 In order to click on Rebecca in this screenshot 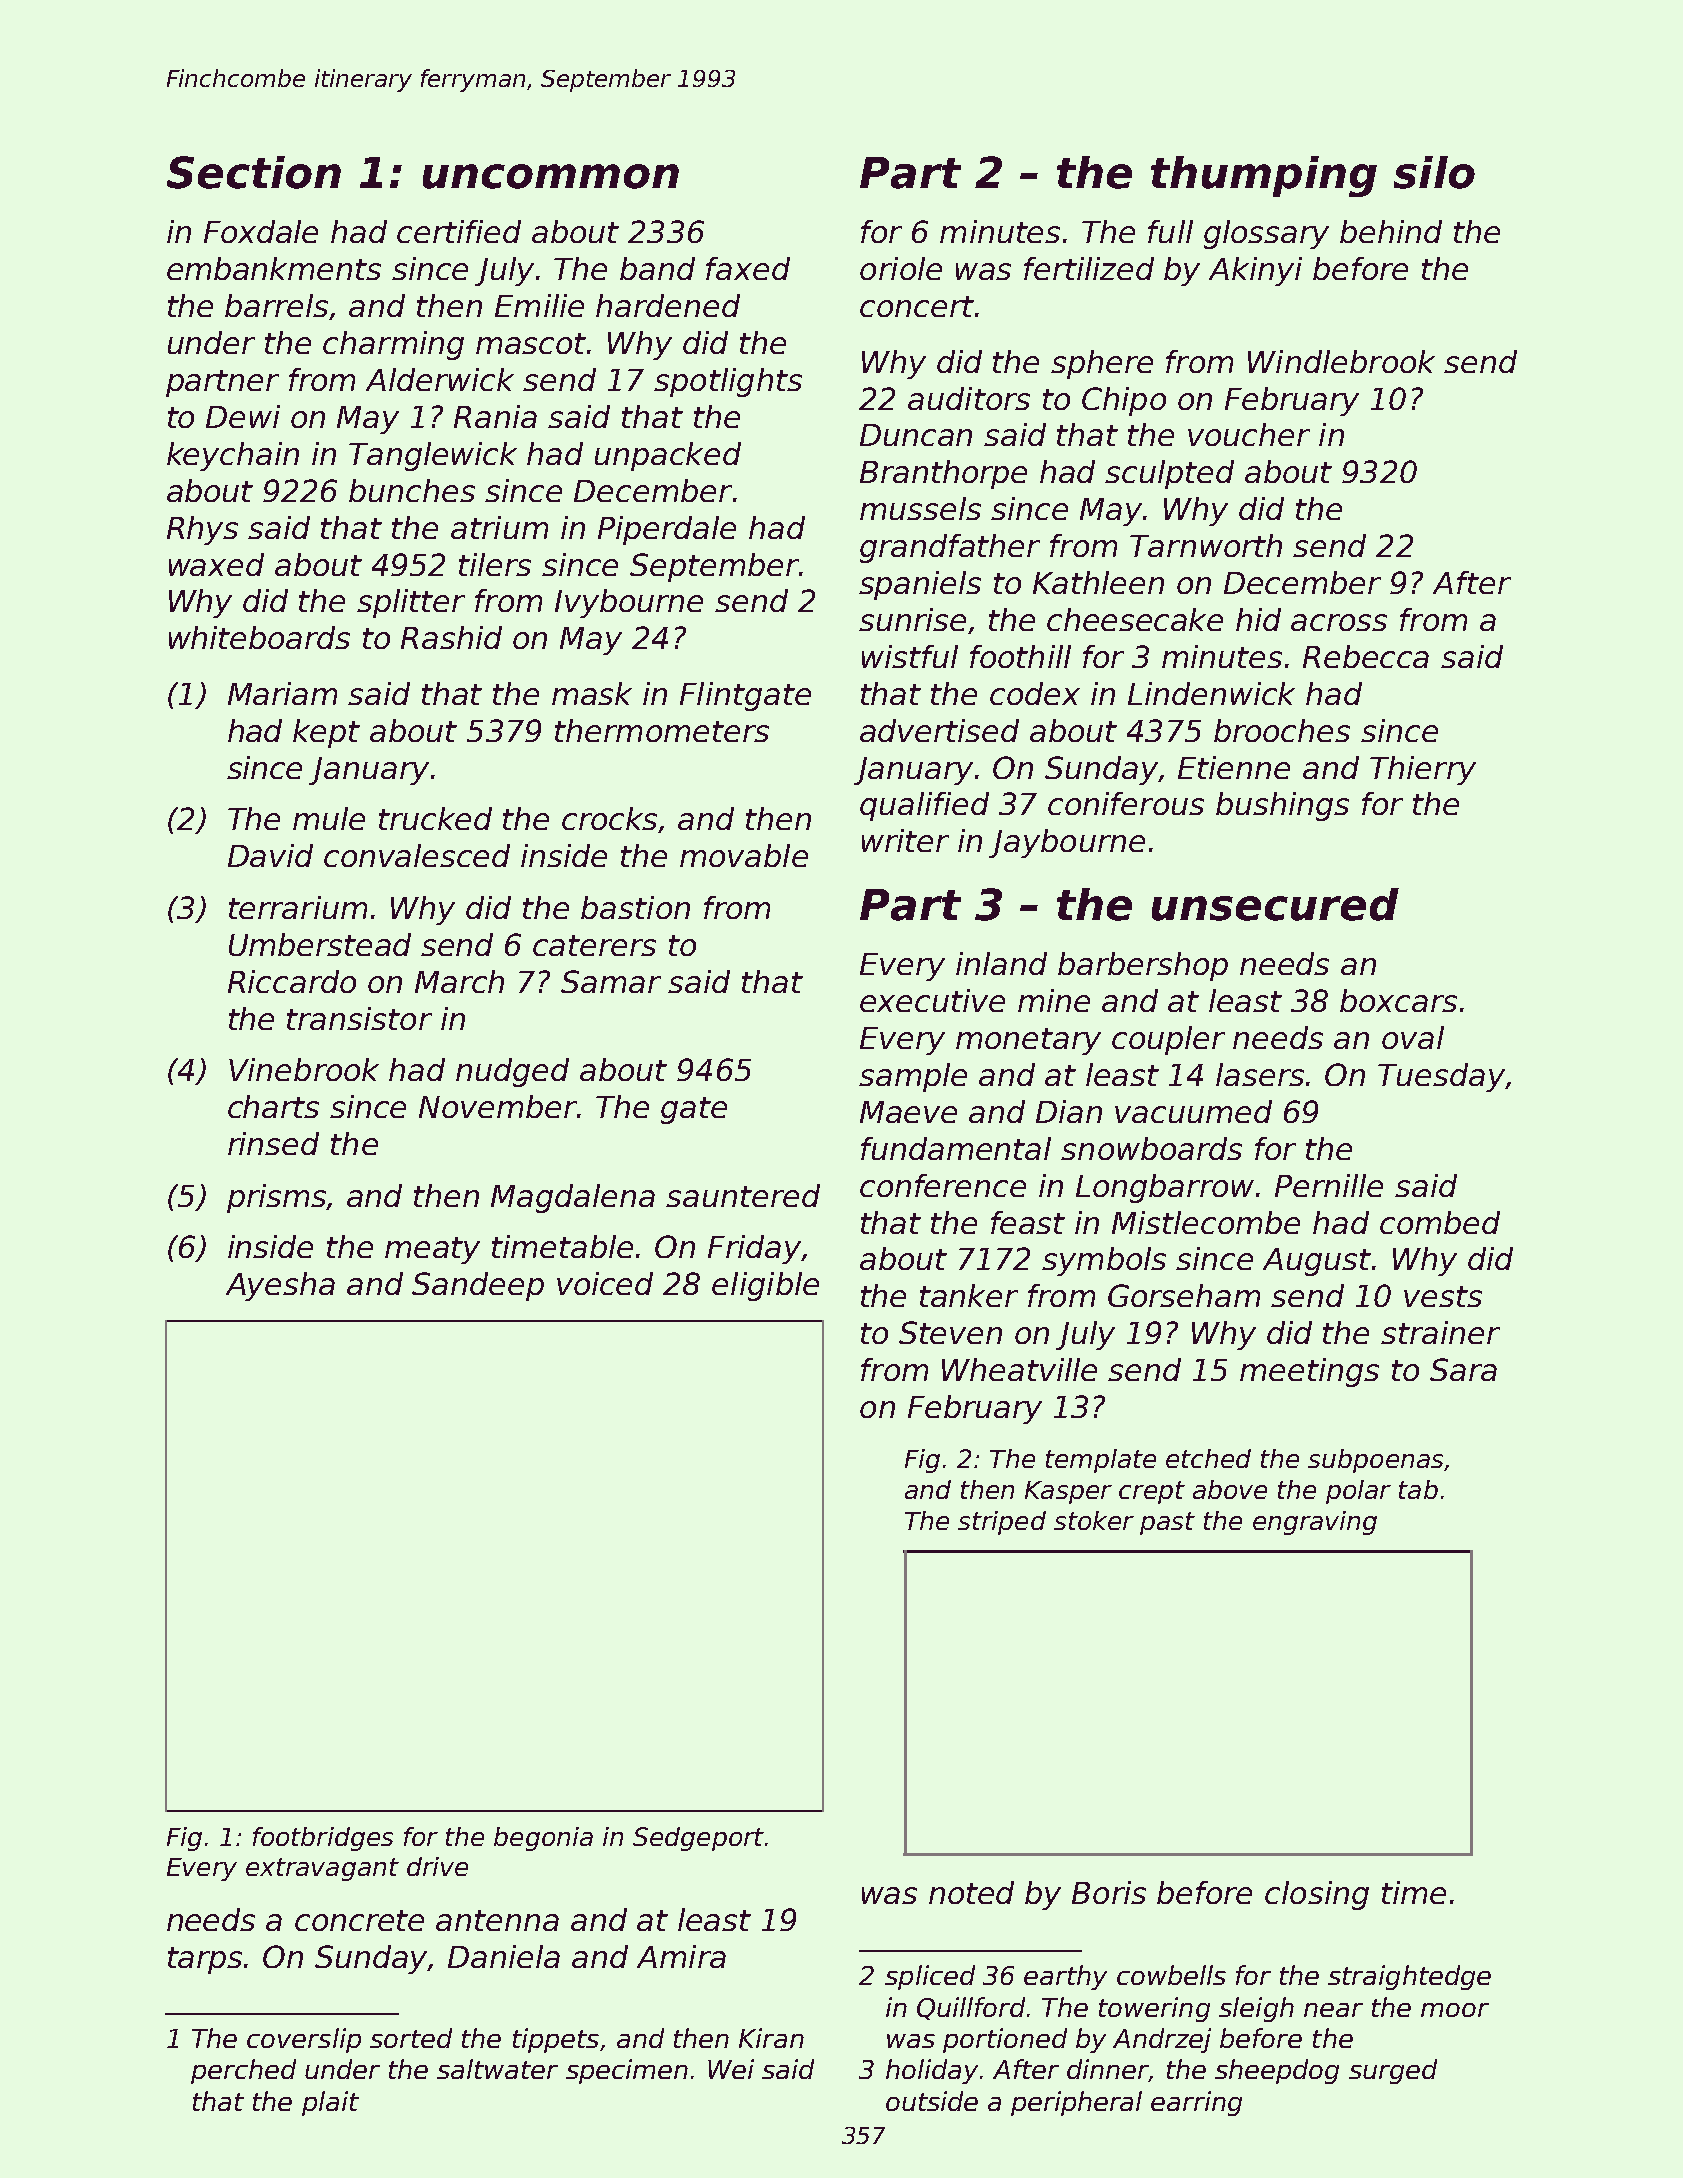, I will do `click(1366, 656)`.
